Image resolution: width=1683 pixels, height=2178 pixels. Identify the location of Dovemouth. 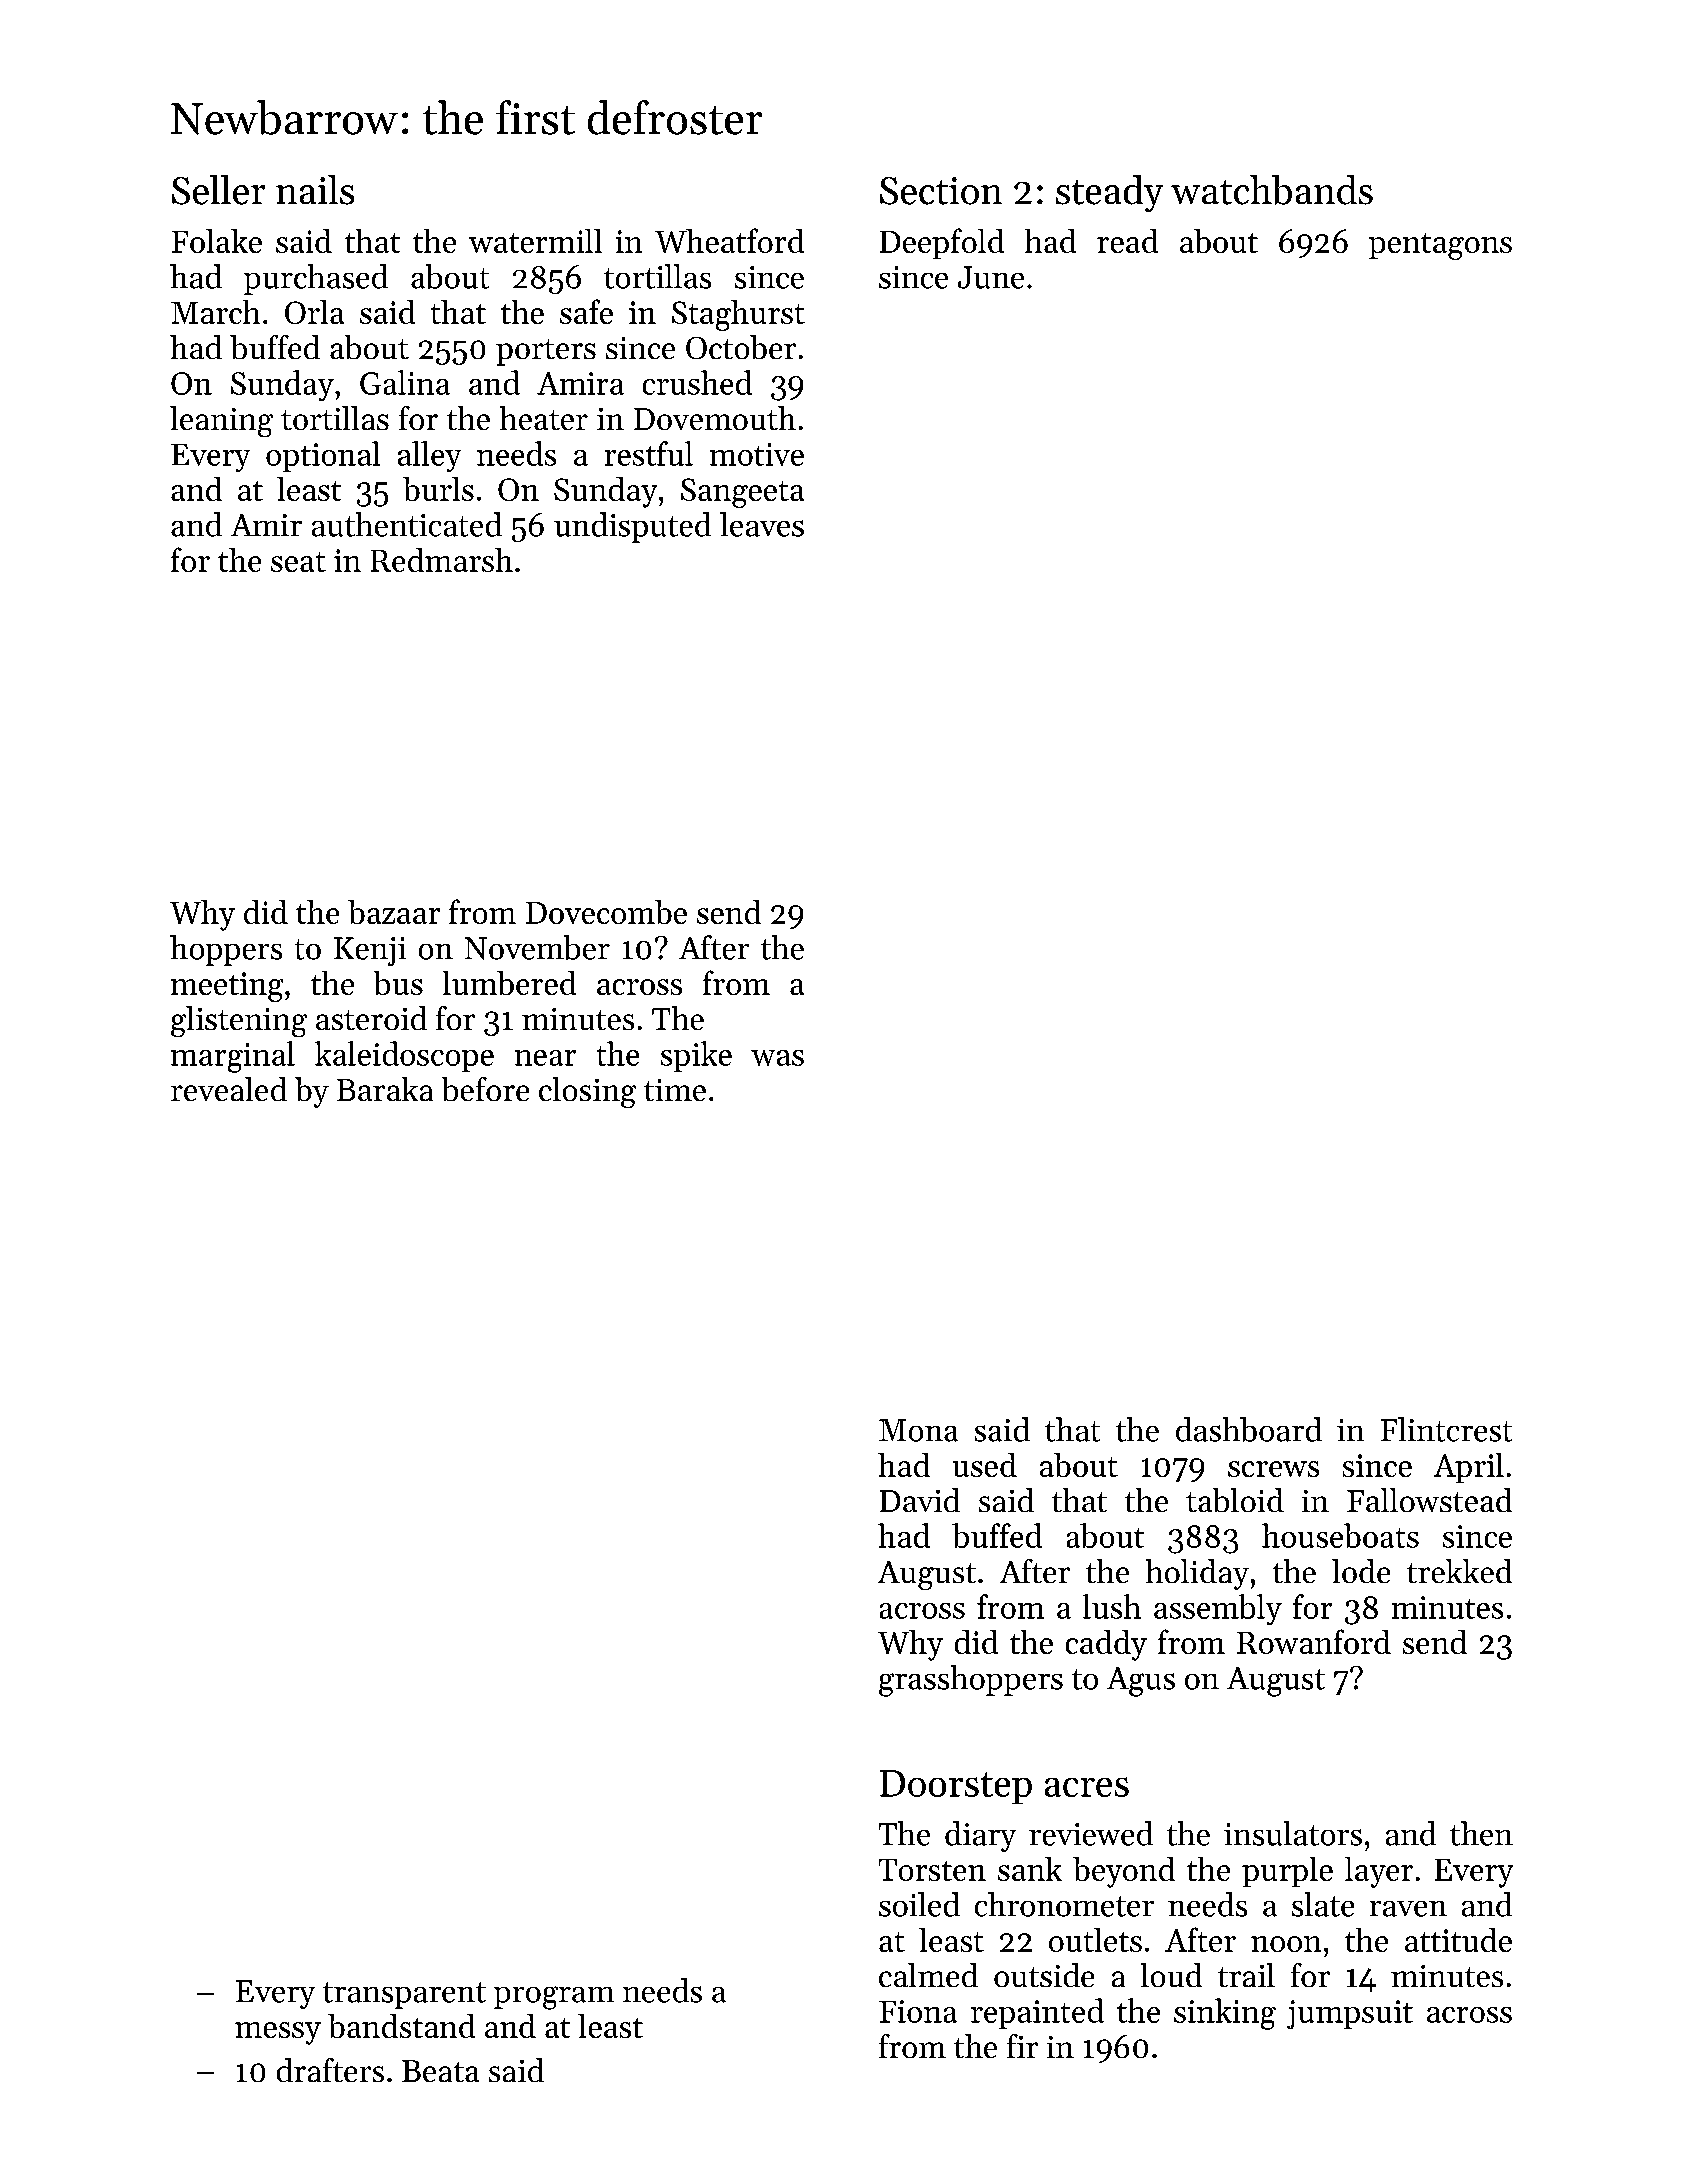
(715, 418).
